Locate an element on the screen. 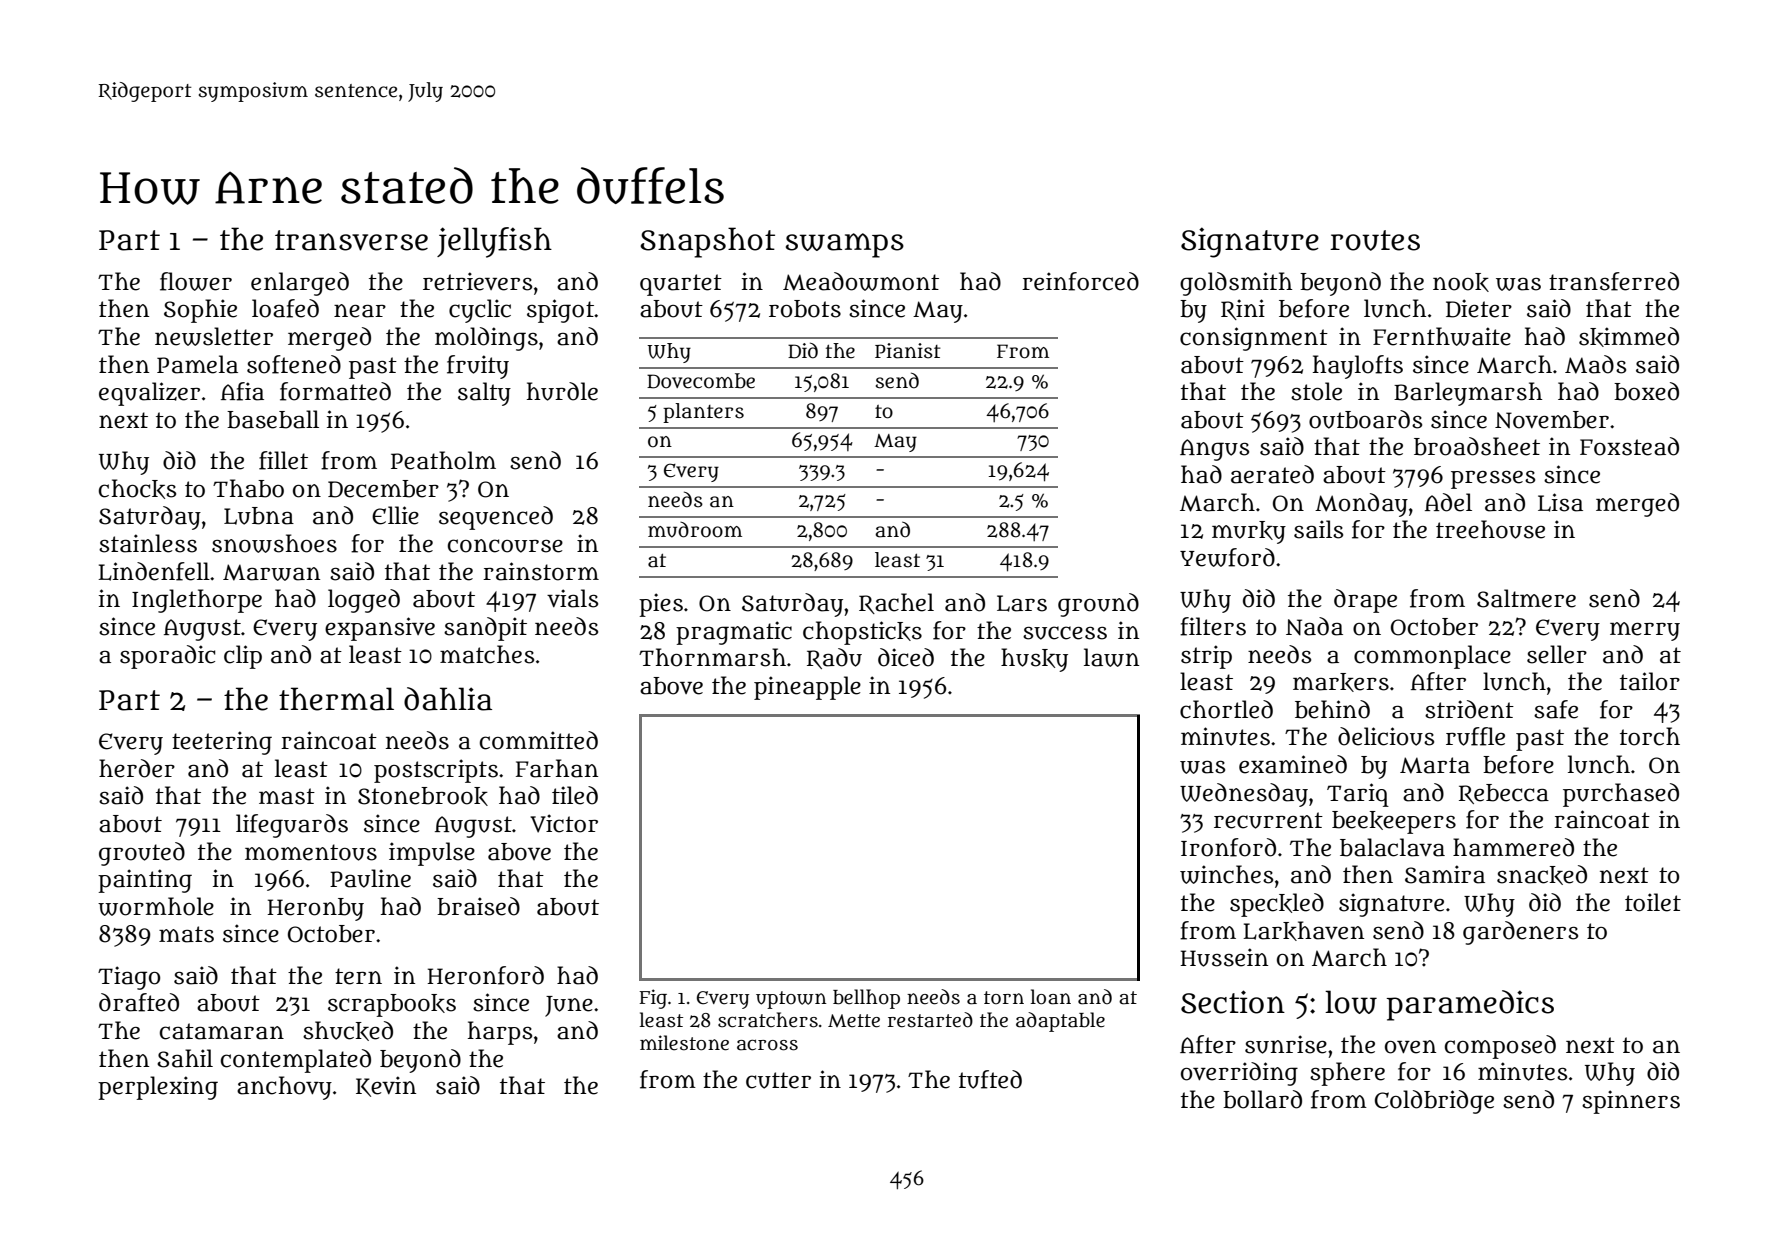 The image size is (1779, 1258). Snapshot is located at coordinates (707, 242).
